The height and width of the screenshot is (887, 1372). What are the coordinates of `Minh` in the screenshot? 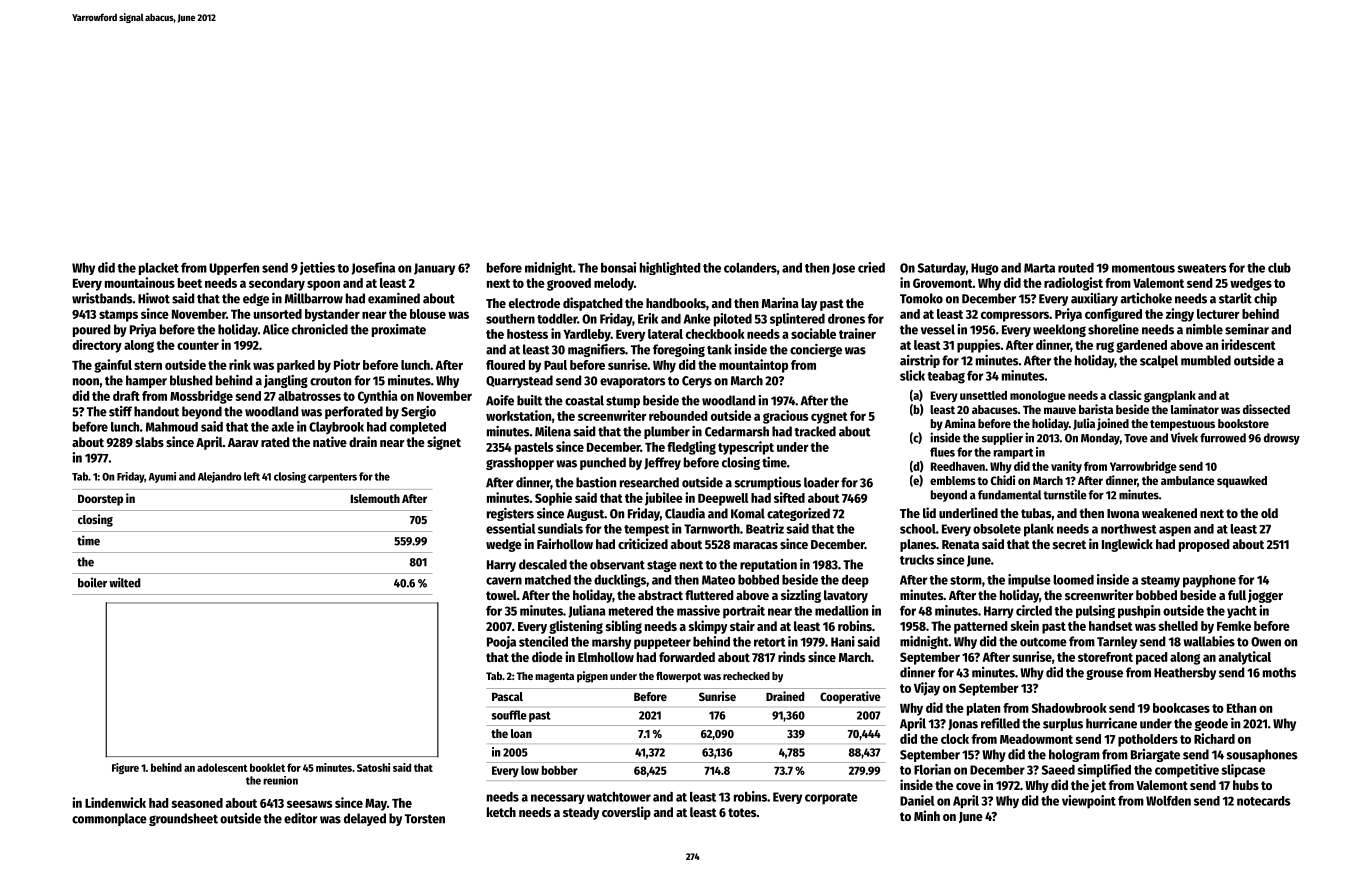 It's located at (927, 815).
